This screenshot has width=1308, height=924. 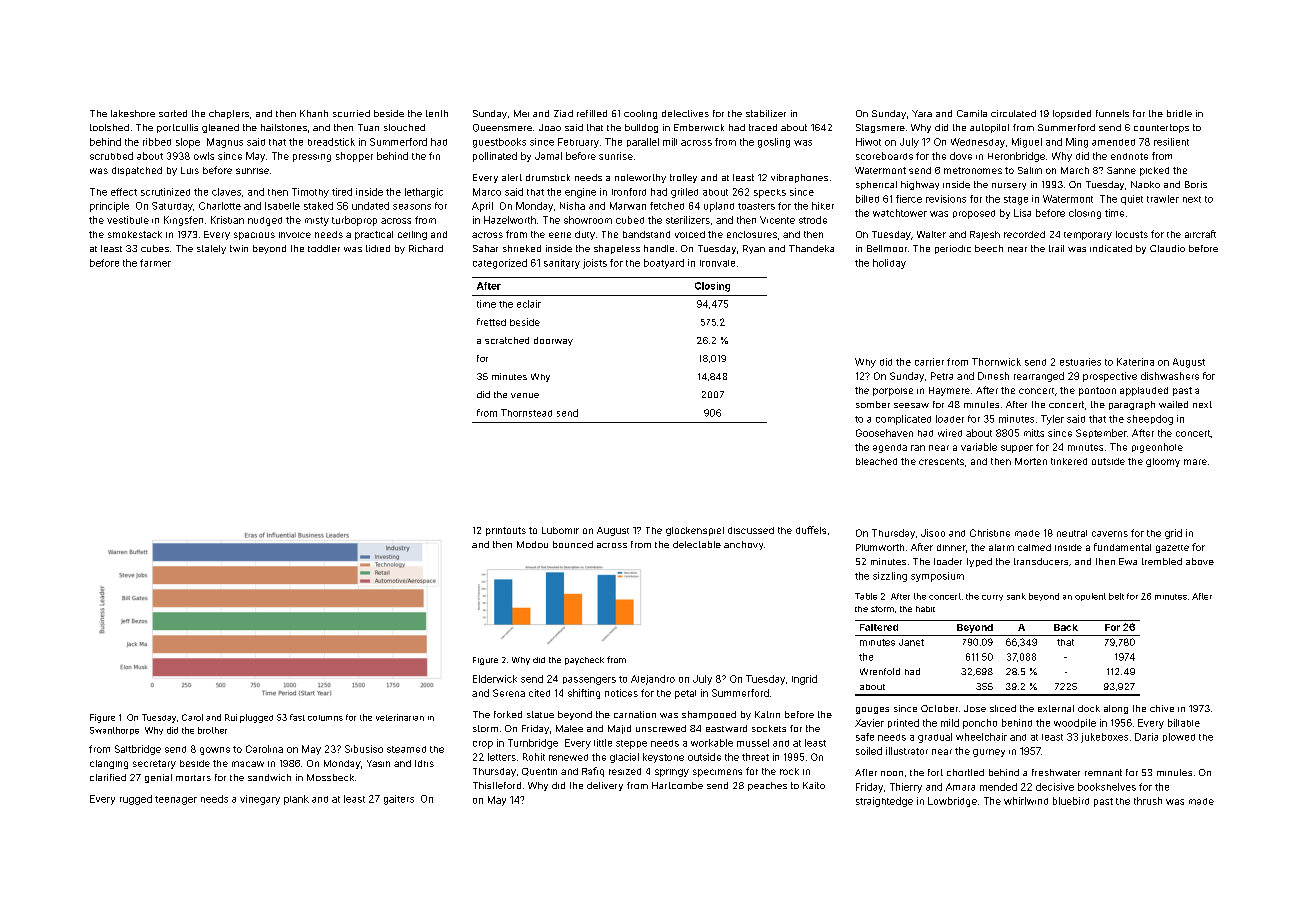 What do you see at coordinates (526, 413) in the screenshot?
I see `Thornstead` at bounding box center [526, 413].
